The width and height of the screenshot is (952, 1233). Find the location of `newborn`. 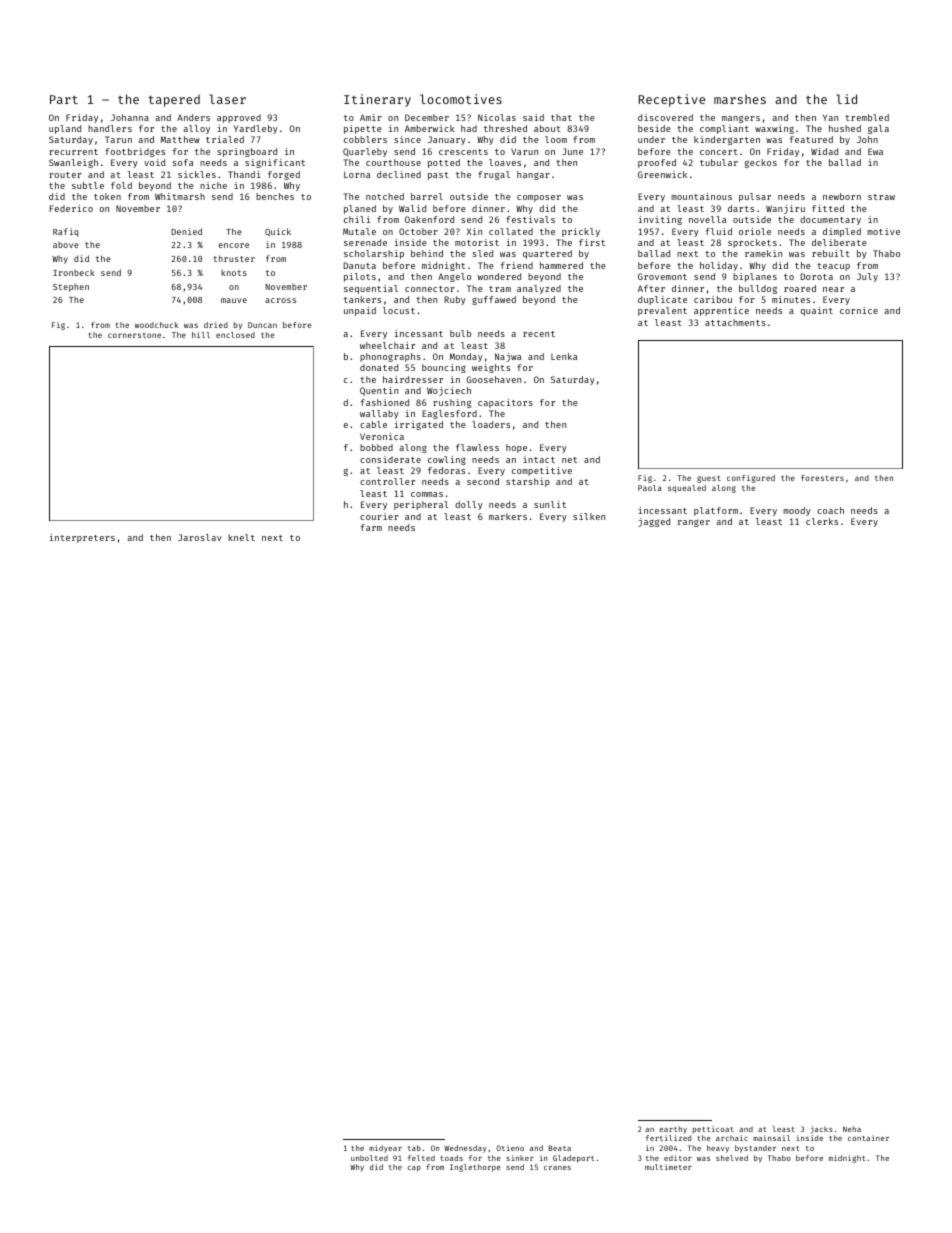

newborn is located at coordinates (842, 196).
